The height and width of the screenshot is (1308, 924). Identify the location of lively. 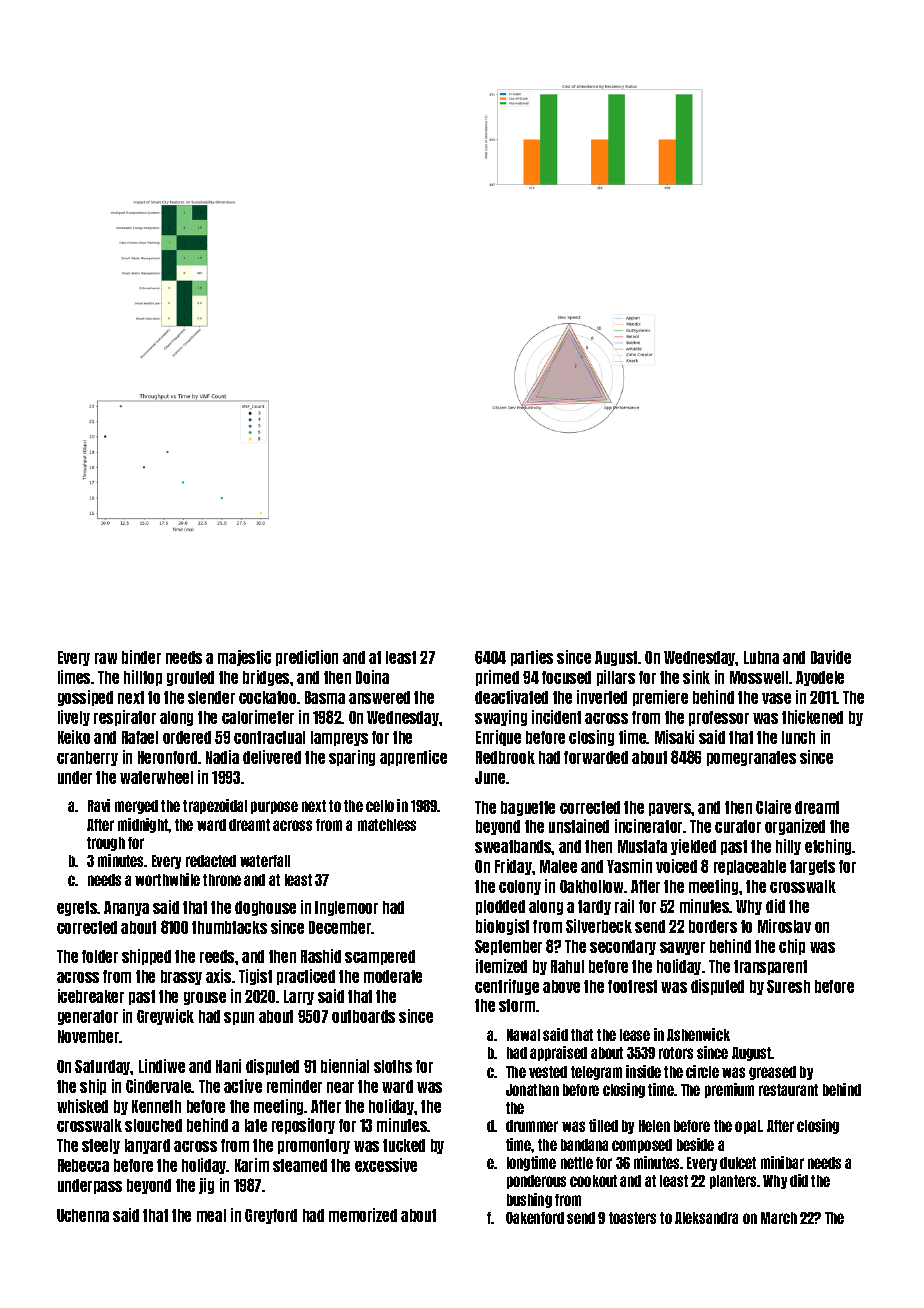
(74, 718).
